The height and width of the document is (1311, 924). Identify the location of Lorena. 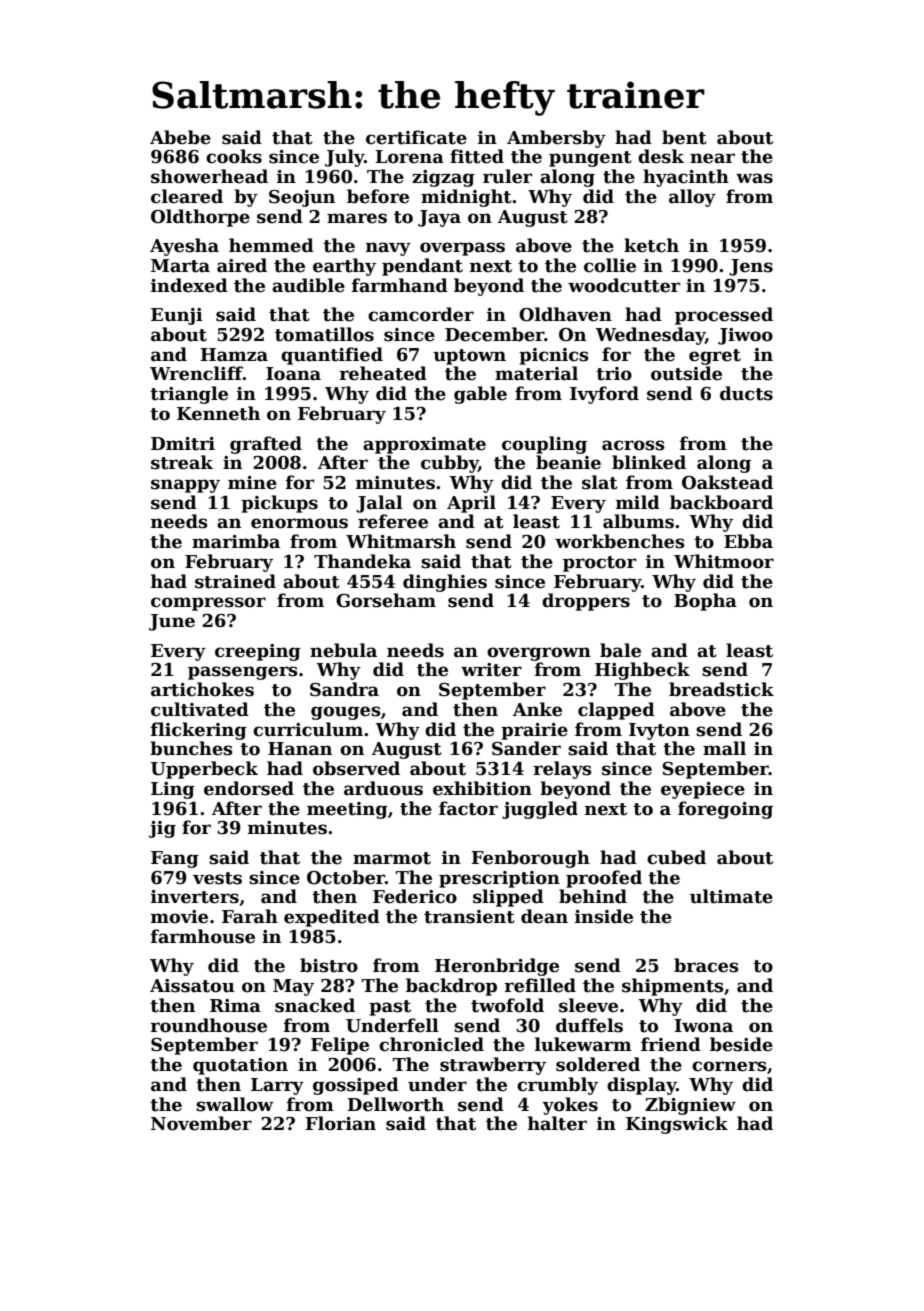
(409, 157).
